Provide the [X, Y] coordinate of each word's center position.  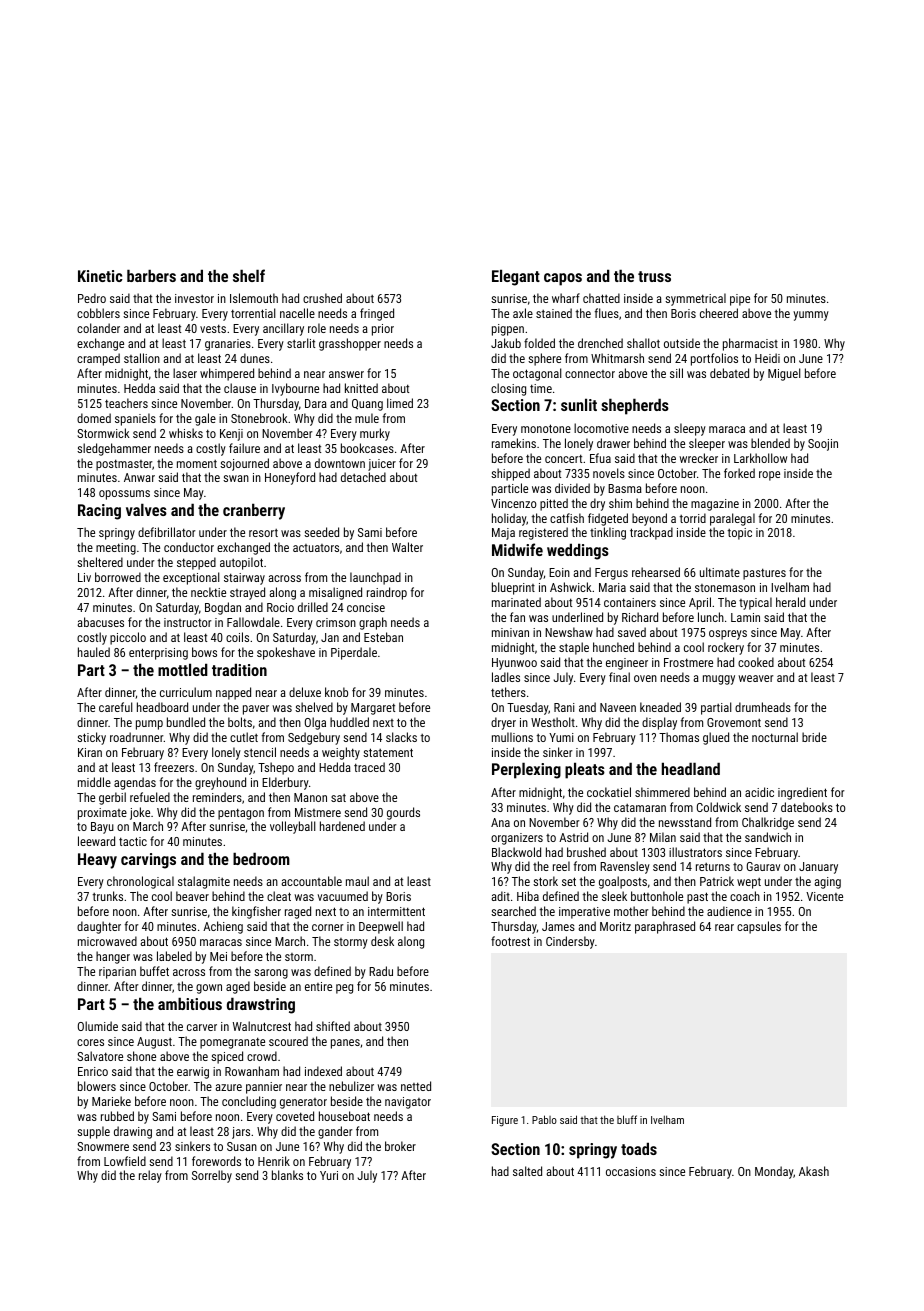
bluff [627, 1119]
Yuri [329, 1175]
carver [202, 1027]
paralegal [732, 519]
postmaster [124, 465]
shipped [510, 474]
